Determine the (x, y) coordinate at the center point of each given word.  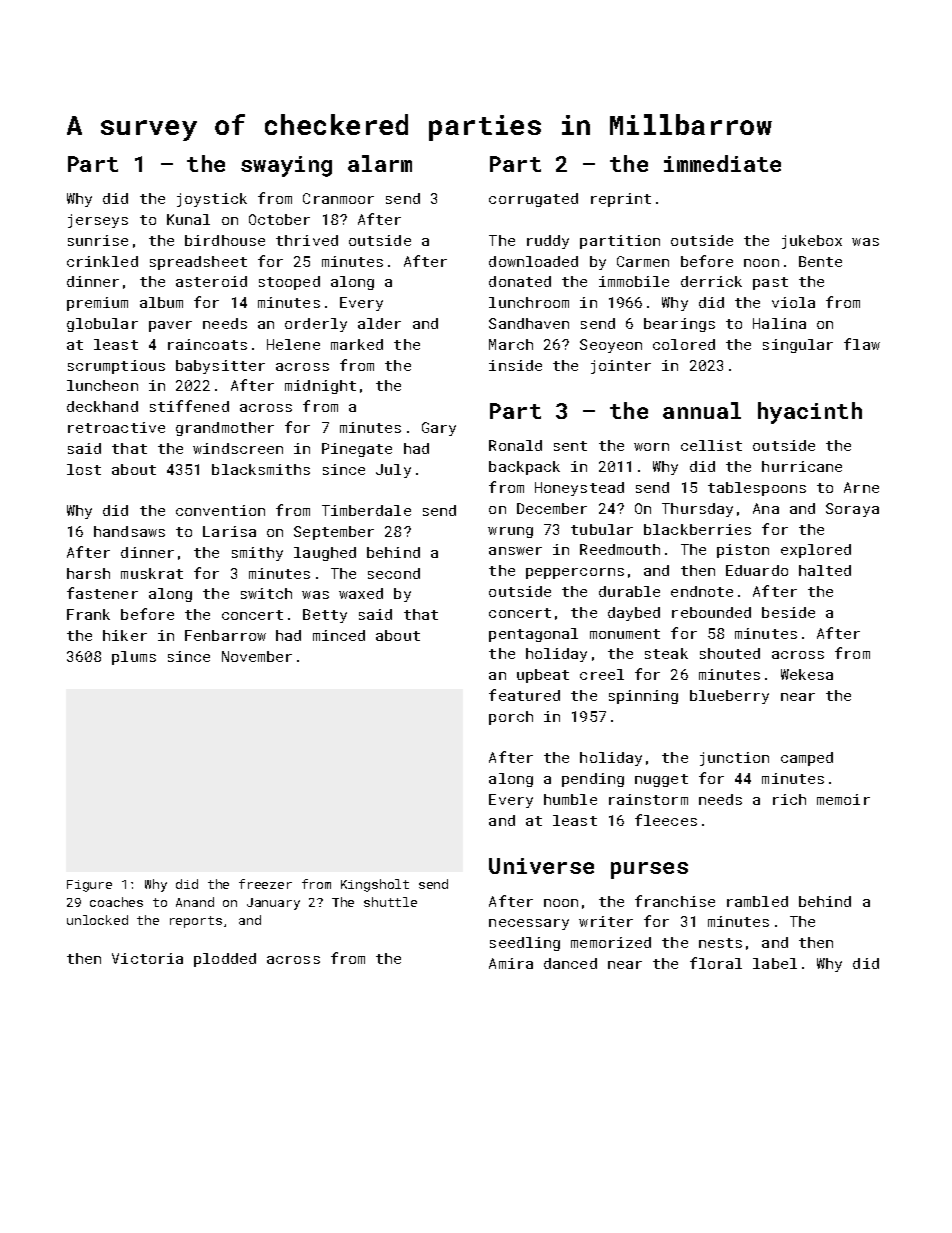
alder (379, 323)
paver (170, 326)
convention (220, 510)
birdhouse (225, 240)
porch (511, 718)
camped (807, 759)
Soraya (852, 510)
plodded (225, 960)
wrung (510, 532)
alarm (380, 163)
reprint (621, 200)
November (257, 656)
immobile (634, 281)
